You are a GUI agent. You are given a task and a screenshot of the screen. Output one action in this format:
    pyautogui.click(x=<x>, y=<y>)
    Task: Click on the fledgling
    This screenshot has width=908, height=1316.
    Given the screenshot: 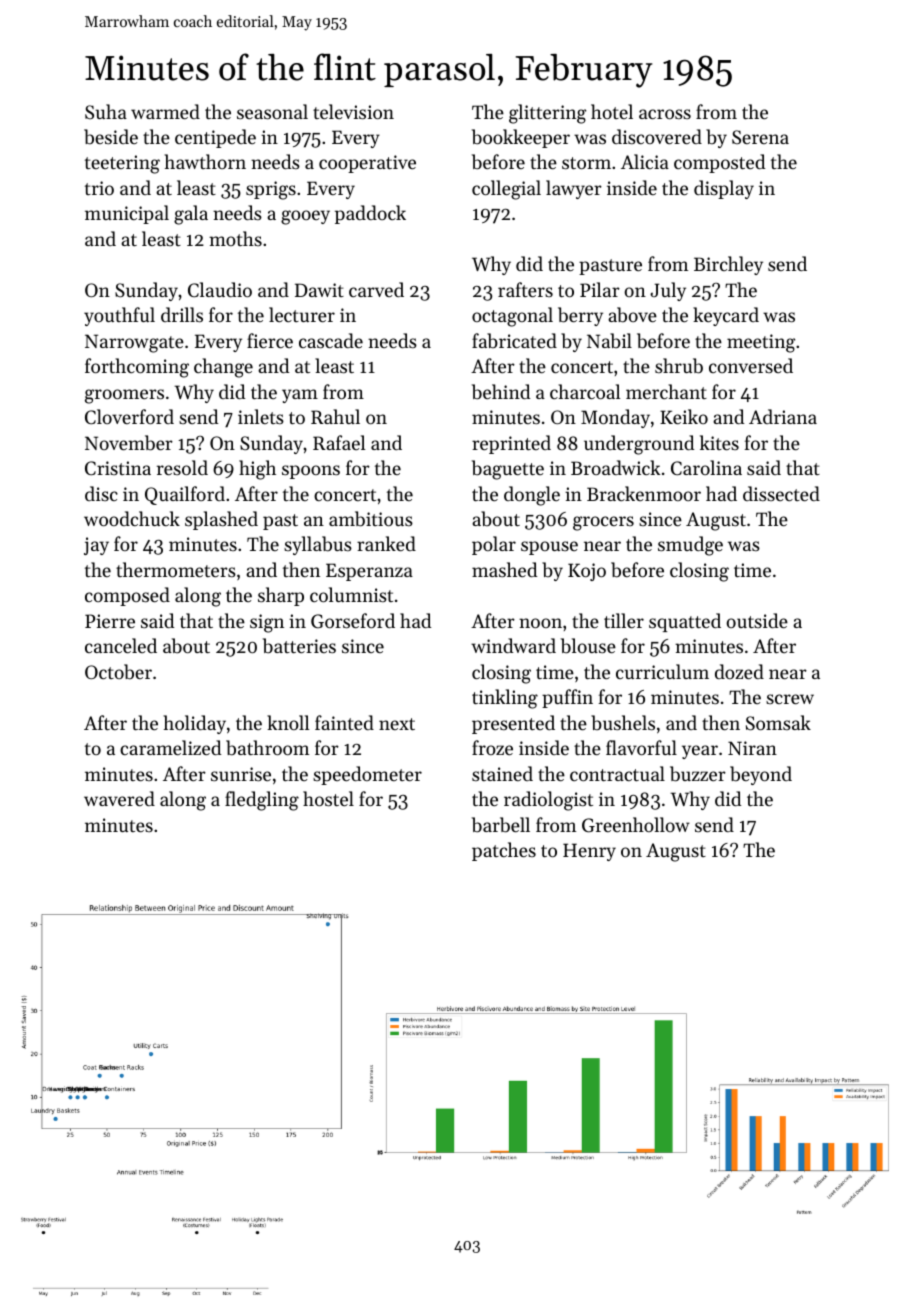 What is the action you would take?
    pyautogui.click(x=262, y=801)
